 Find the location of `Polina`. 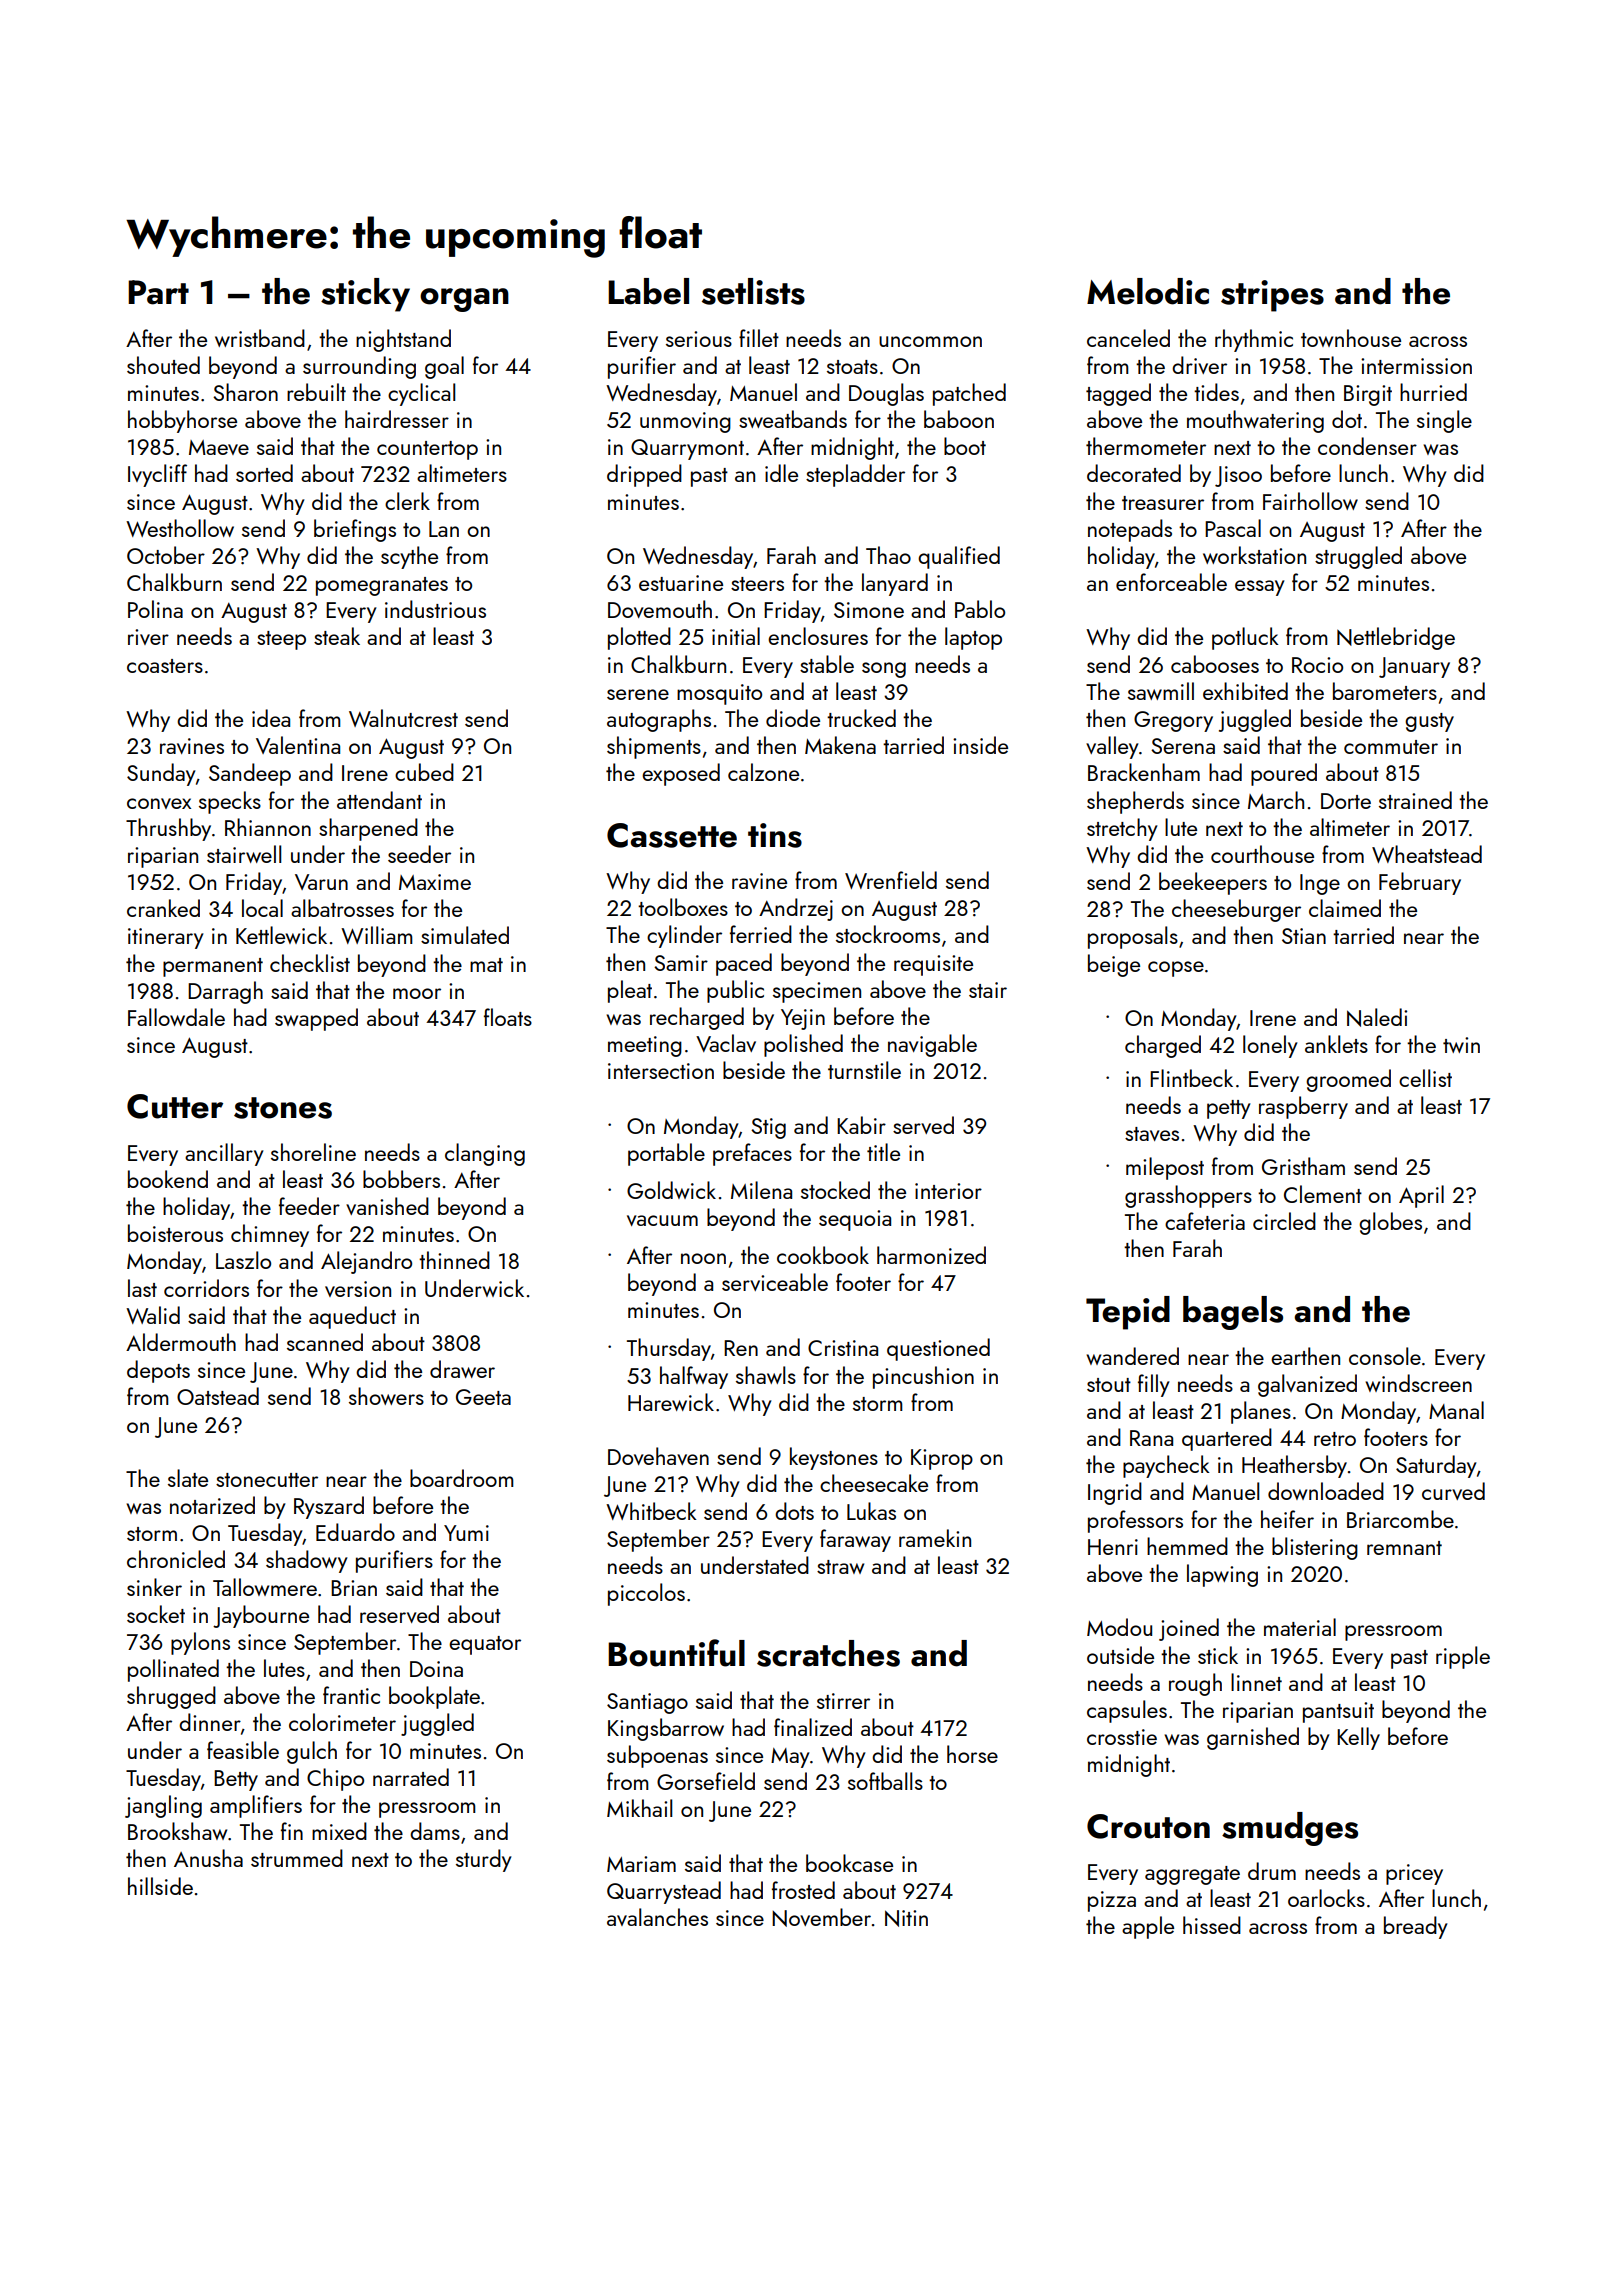

Polina is located at coordinates (155, 609).
